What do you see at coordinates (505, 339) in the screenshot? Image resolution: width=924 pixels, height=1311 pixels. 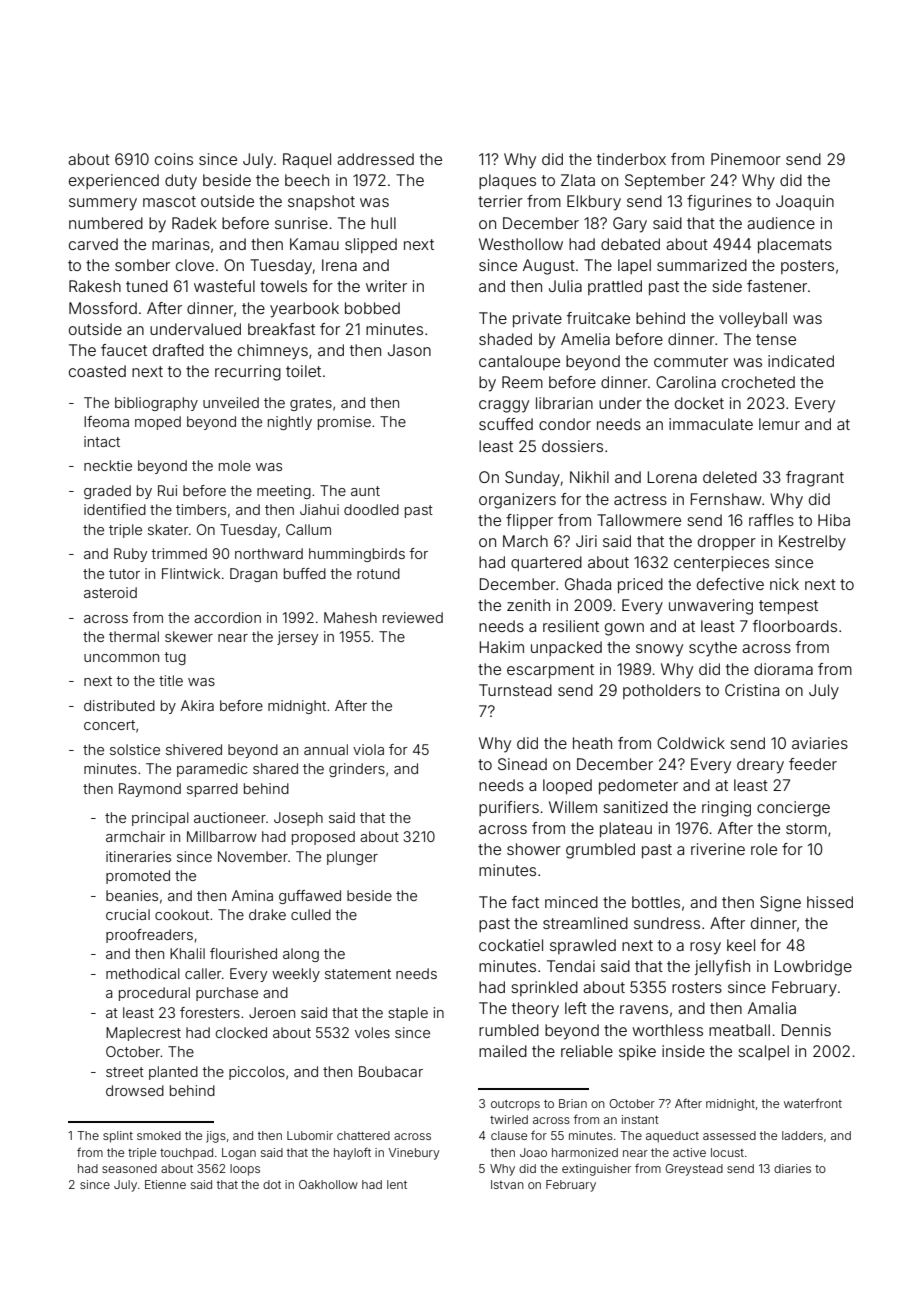 I see `shaded` at bounding box center [505, 339].
